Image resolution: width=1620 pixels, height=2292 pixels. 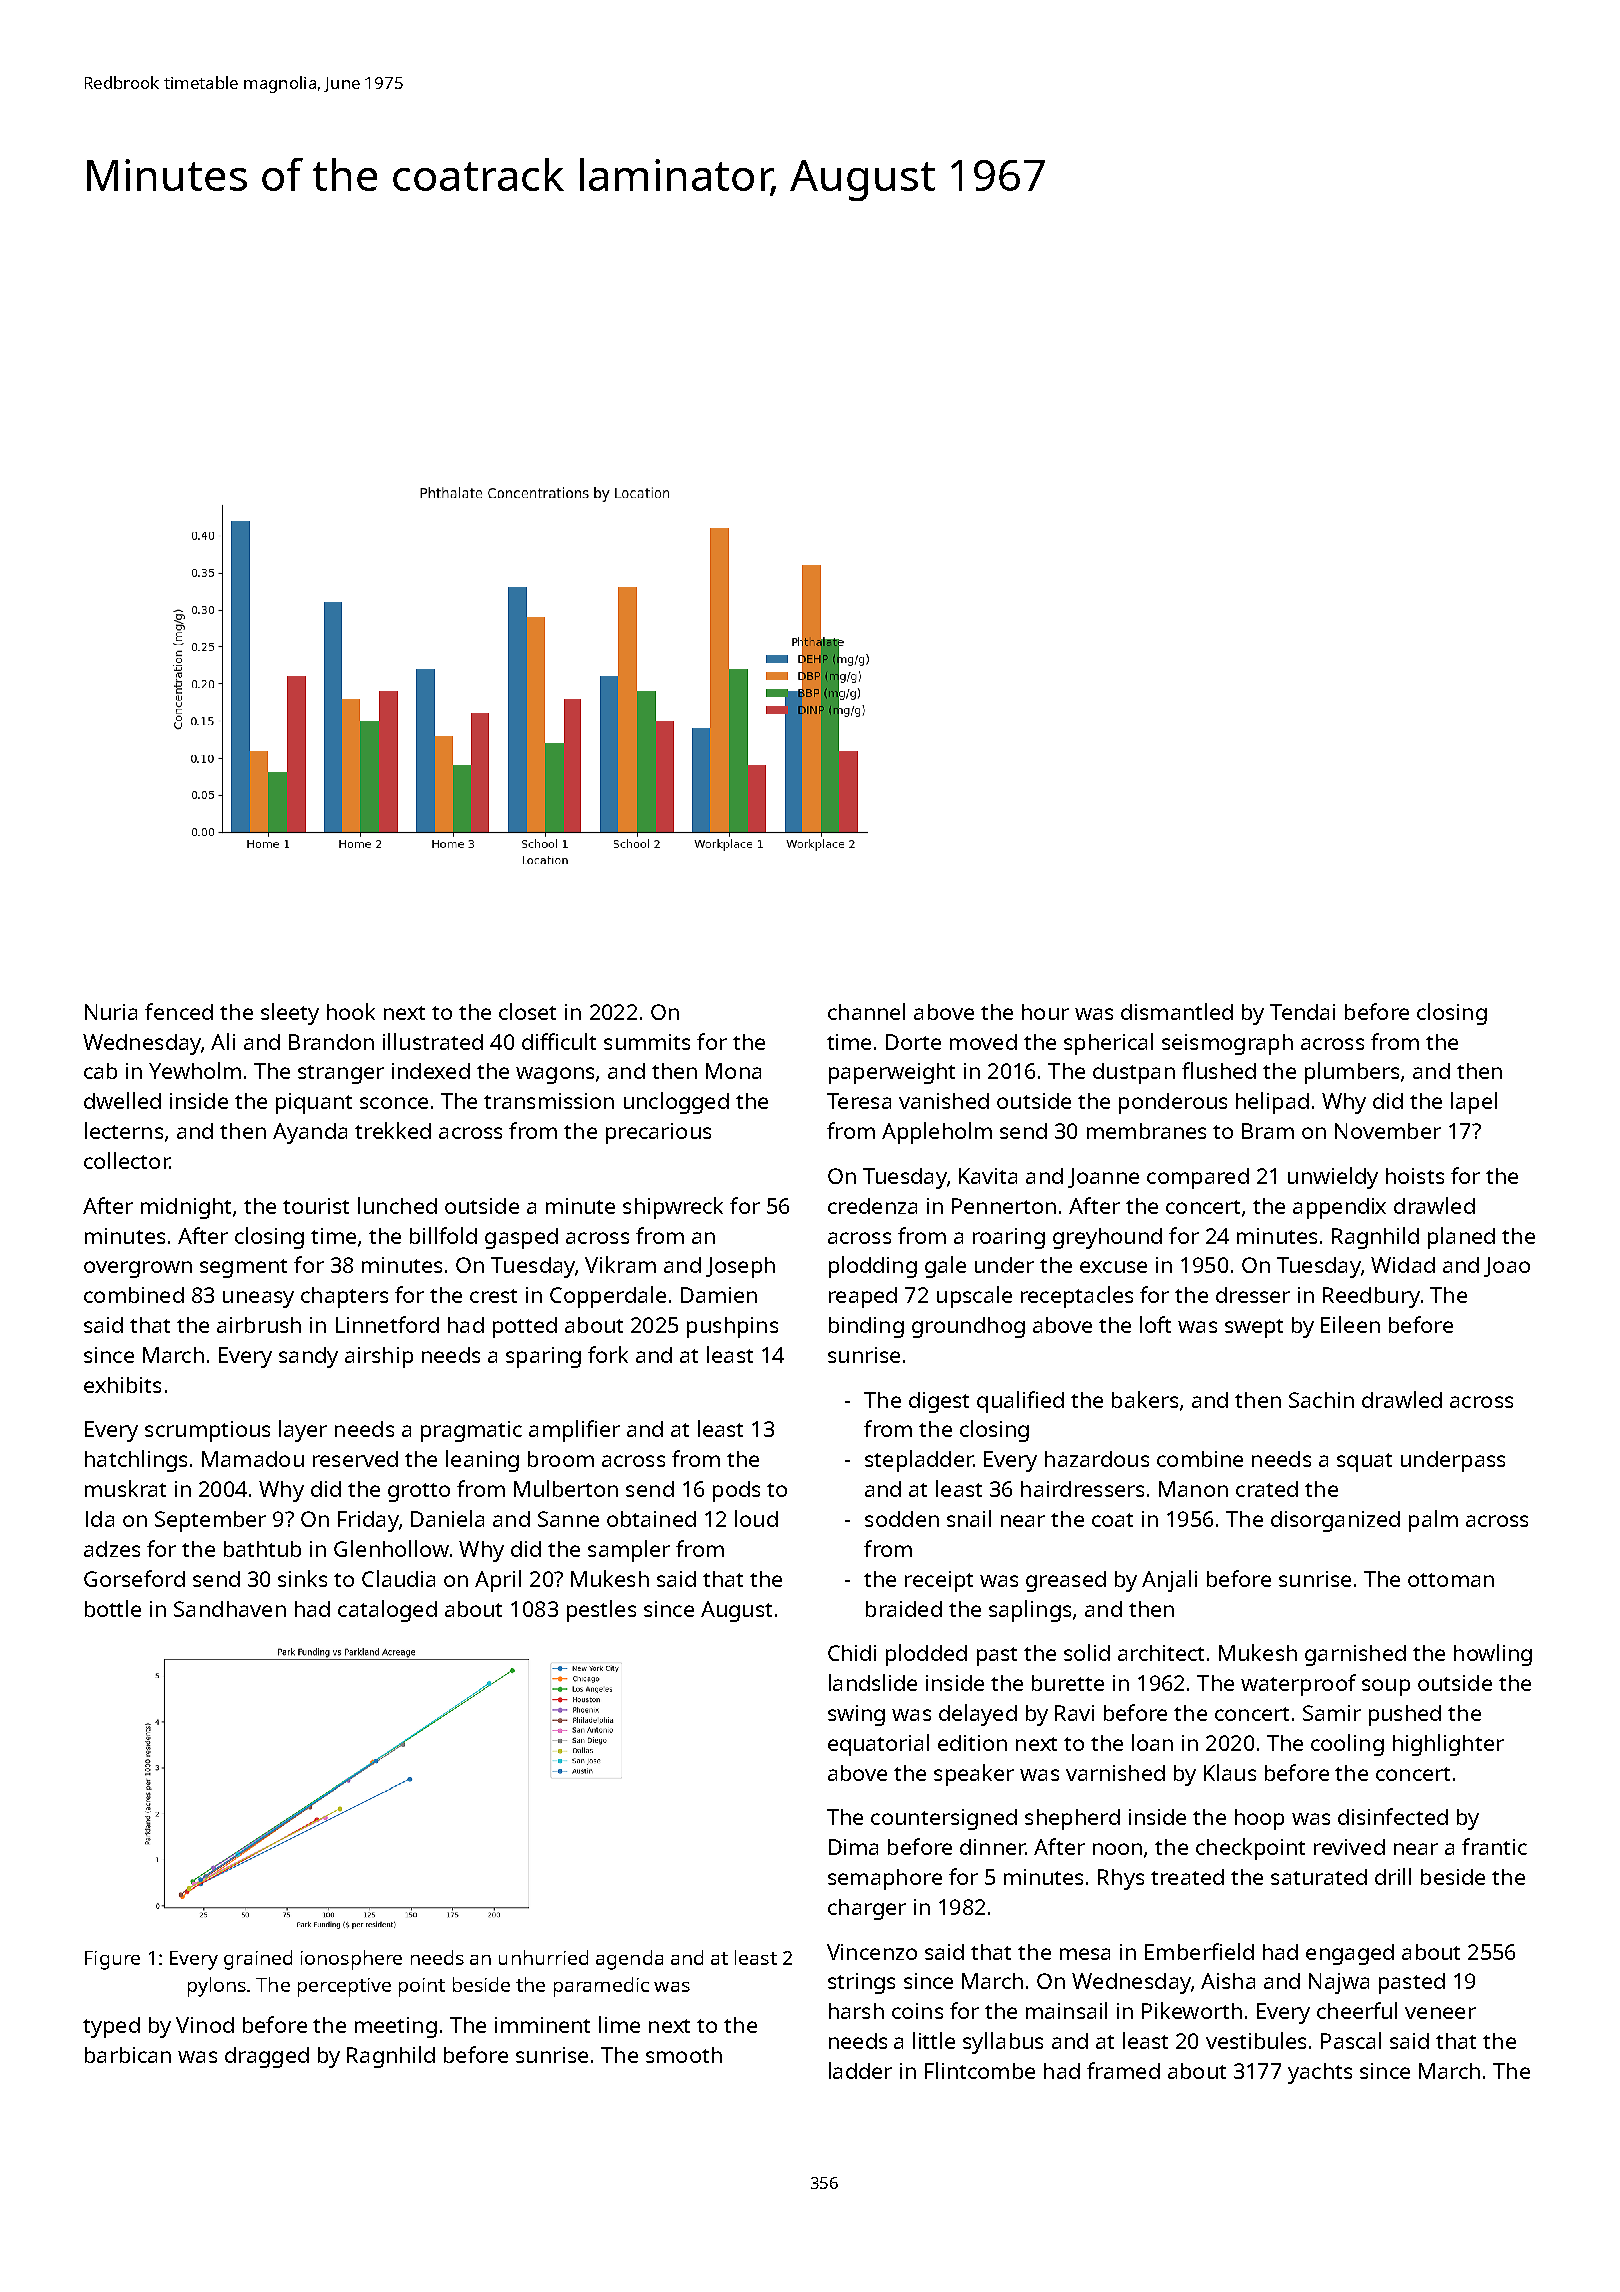 I want to click on shipwreck, so click(x=673, y=1208).
